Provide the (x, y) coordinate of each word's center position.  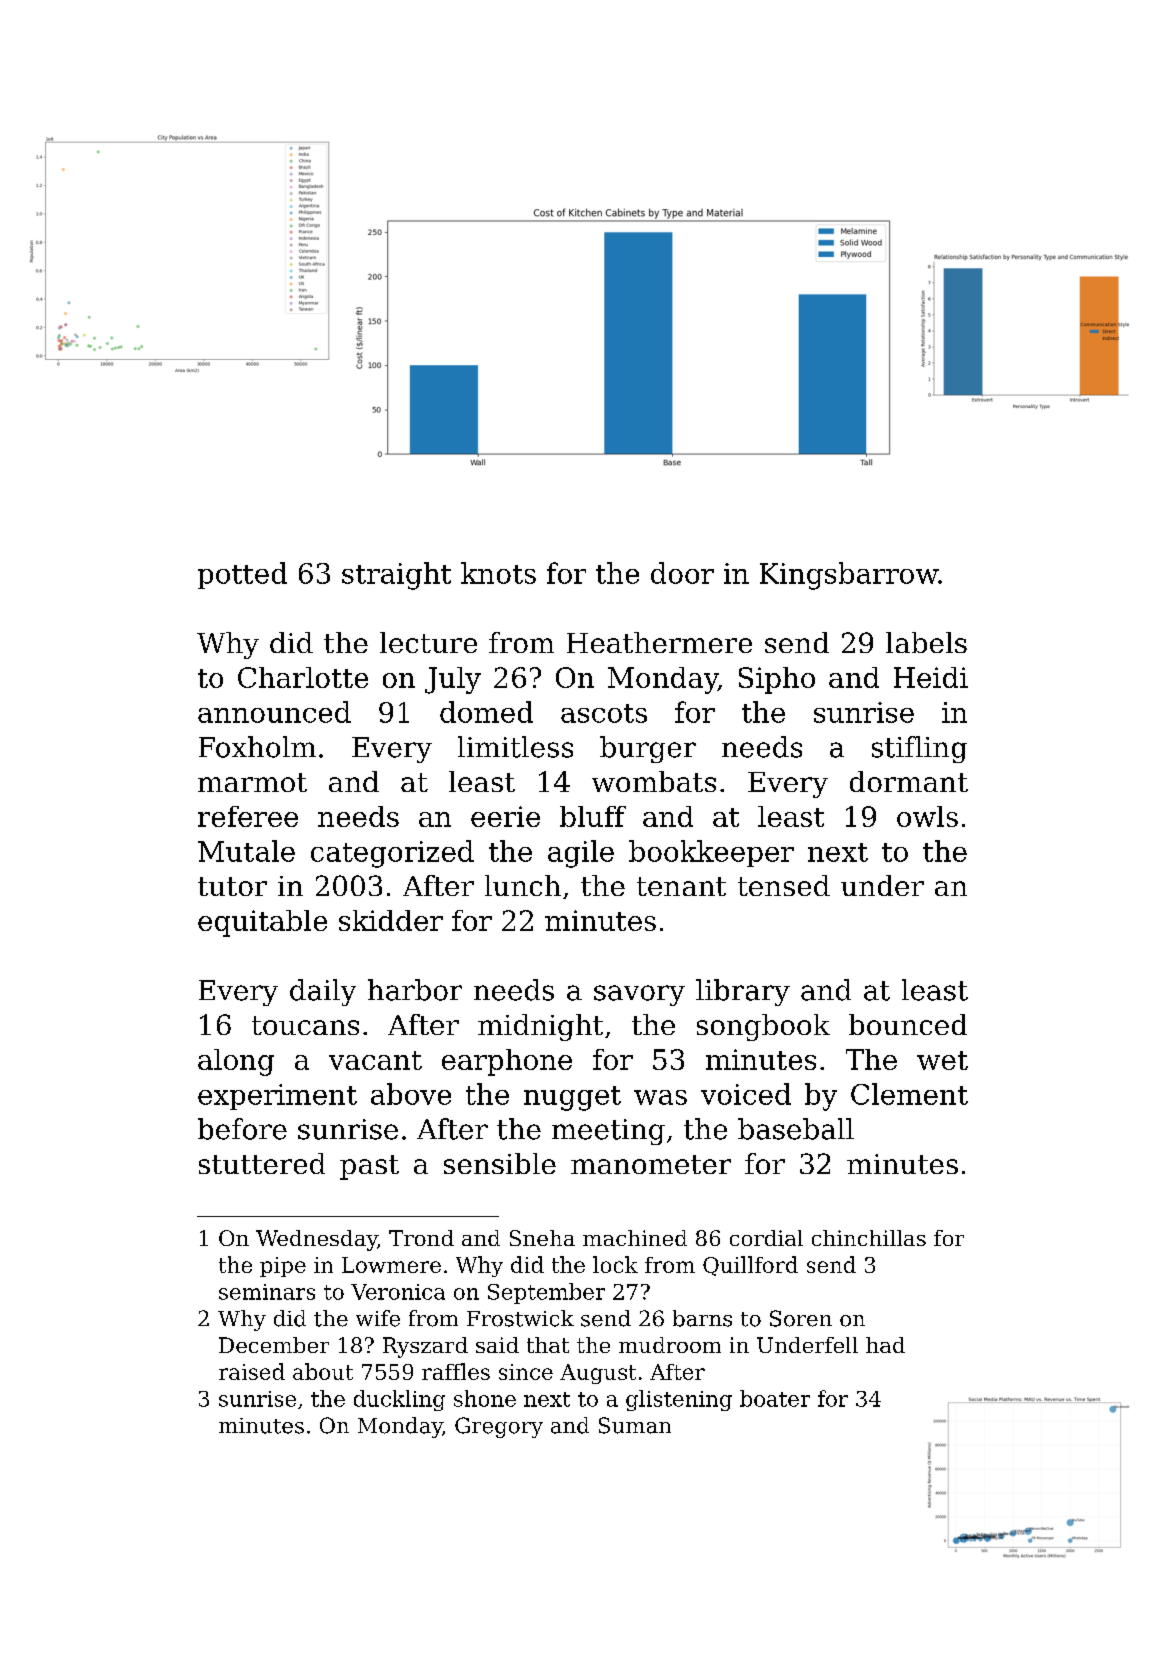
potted (242, 575)
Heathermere (659, 642)
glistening (679, 1400)
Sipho (777, 680)
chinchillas (869, 1238)
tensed (784, 885)
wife (378, 1318)
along (236, 1062)
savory (639, 995)
